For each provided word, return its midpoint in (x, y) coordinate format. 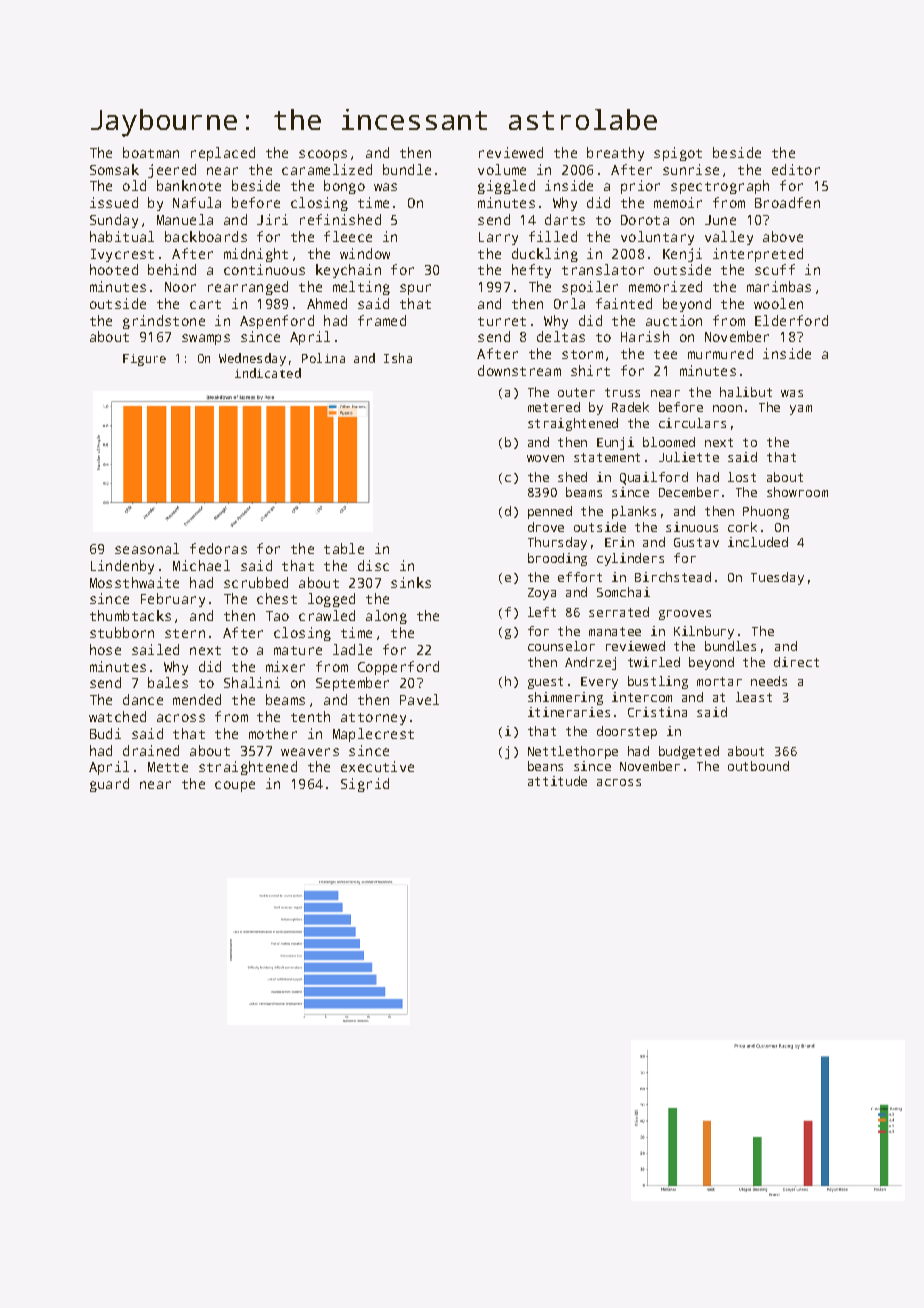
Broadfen (787, 202)
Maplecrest (373, 735)
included (758, 542)
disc (373, 565)
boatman (151, 152)
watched (117, 716)
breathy (615, 154)
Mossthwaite (134, 582)
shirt (590, 370)
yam (801, 410)
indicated (268, 373)
